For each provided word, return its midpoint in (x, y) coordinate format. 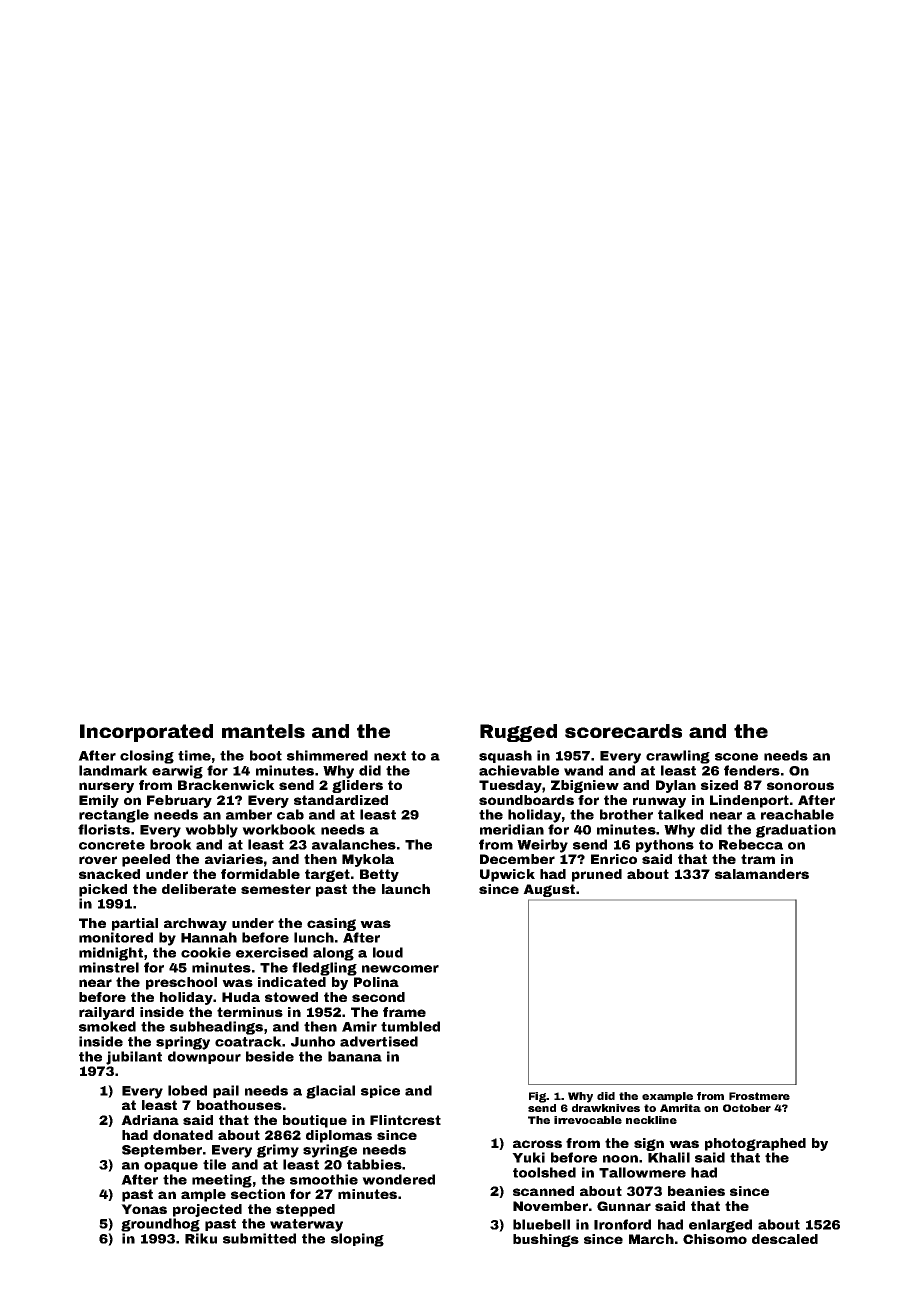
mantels (263, 731)
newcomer (400, 969)
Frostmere (759, 1096)
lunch (314, 937)
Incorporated (146, 733)
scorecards (623, 731)
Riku (201, 1238)
